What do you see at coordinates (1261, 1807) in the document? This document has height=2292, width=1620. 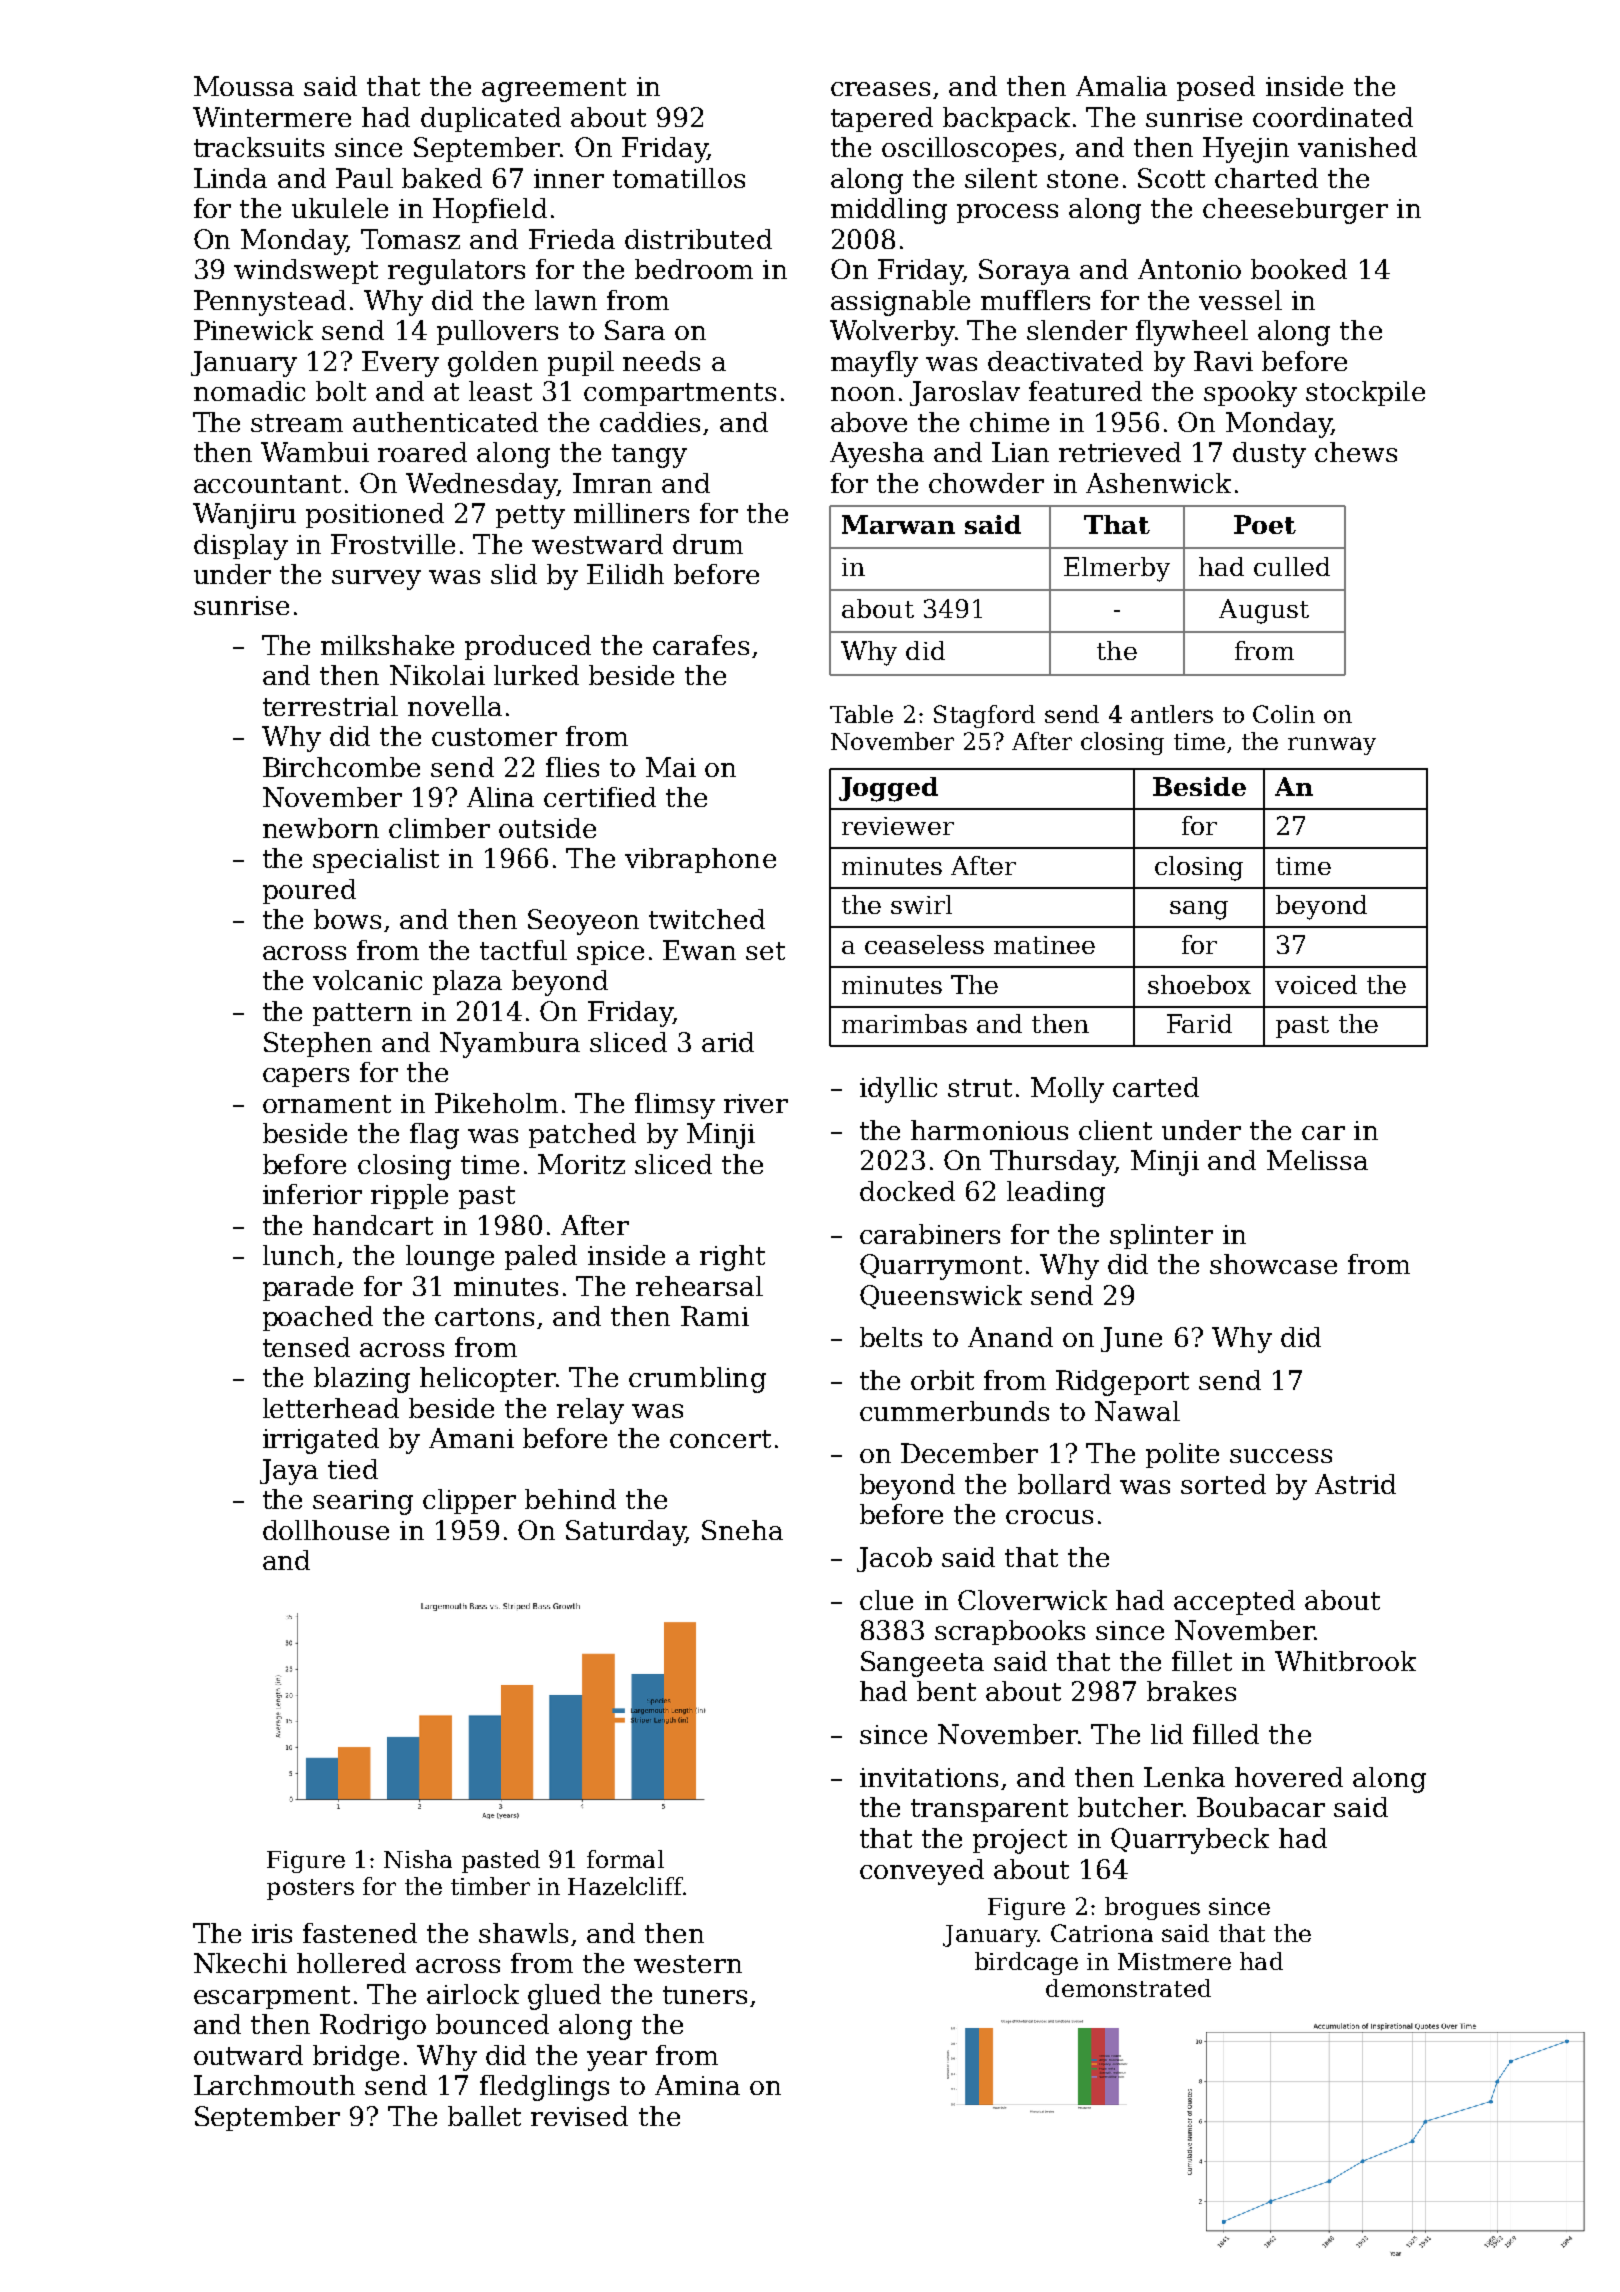 I see `Boubacar` at bounding box center [1261, 1807].
